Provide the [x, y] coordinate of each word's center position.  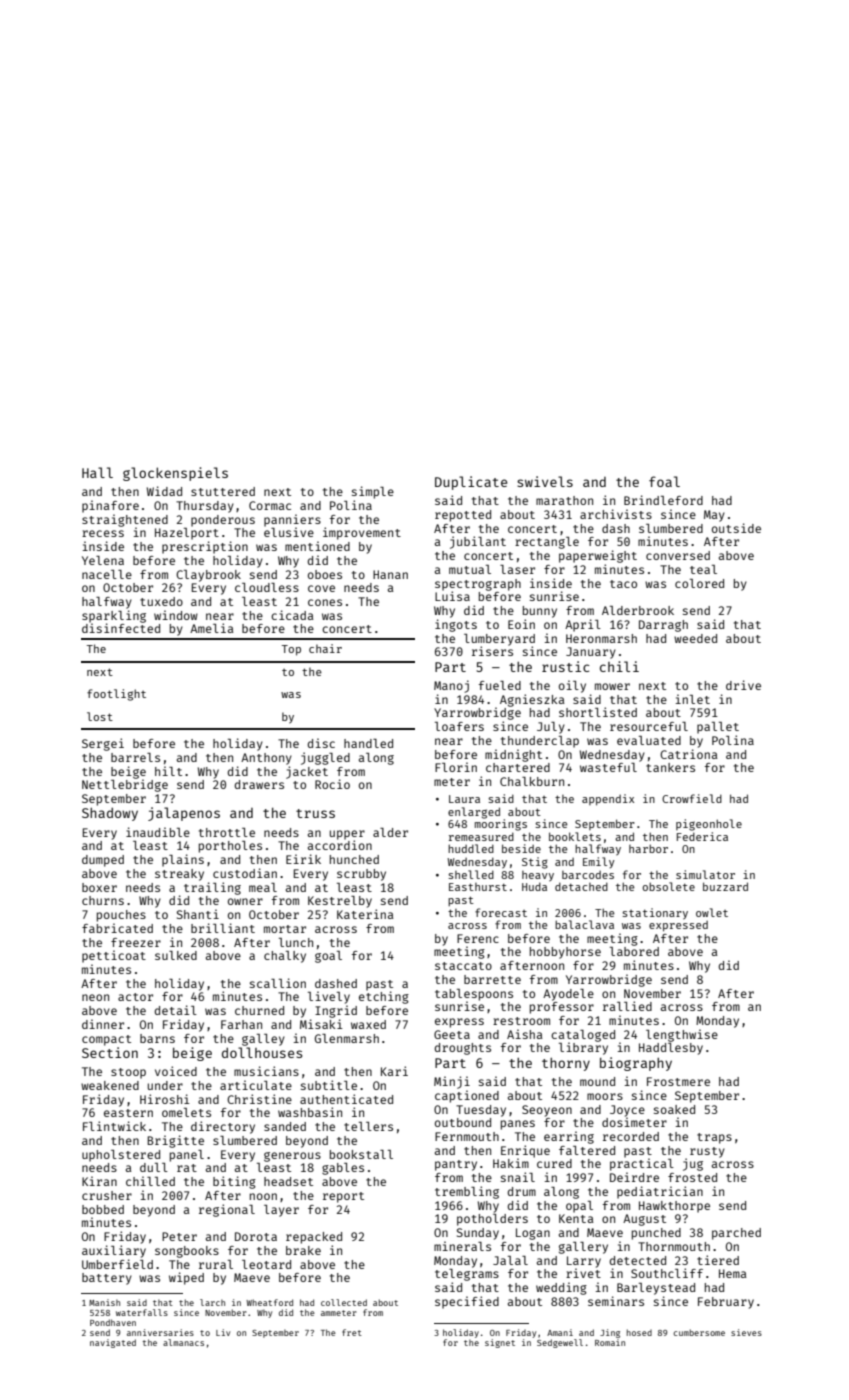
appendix [608, 800]
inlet [693, 699]
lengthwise [682, 1035]
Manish [104, 1302]
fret [352, 1332]
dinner [103, 1024]
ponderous [223, 521]
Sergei [103, 744]
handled [368, 743]
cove [321, 588]
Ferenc [478, 938]
